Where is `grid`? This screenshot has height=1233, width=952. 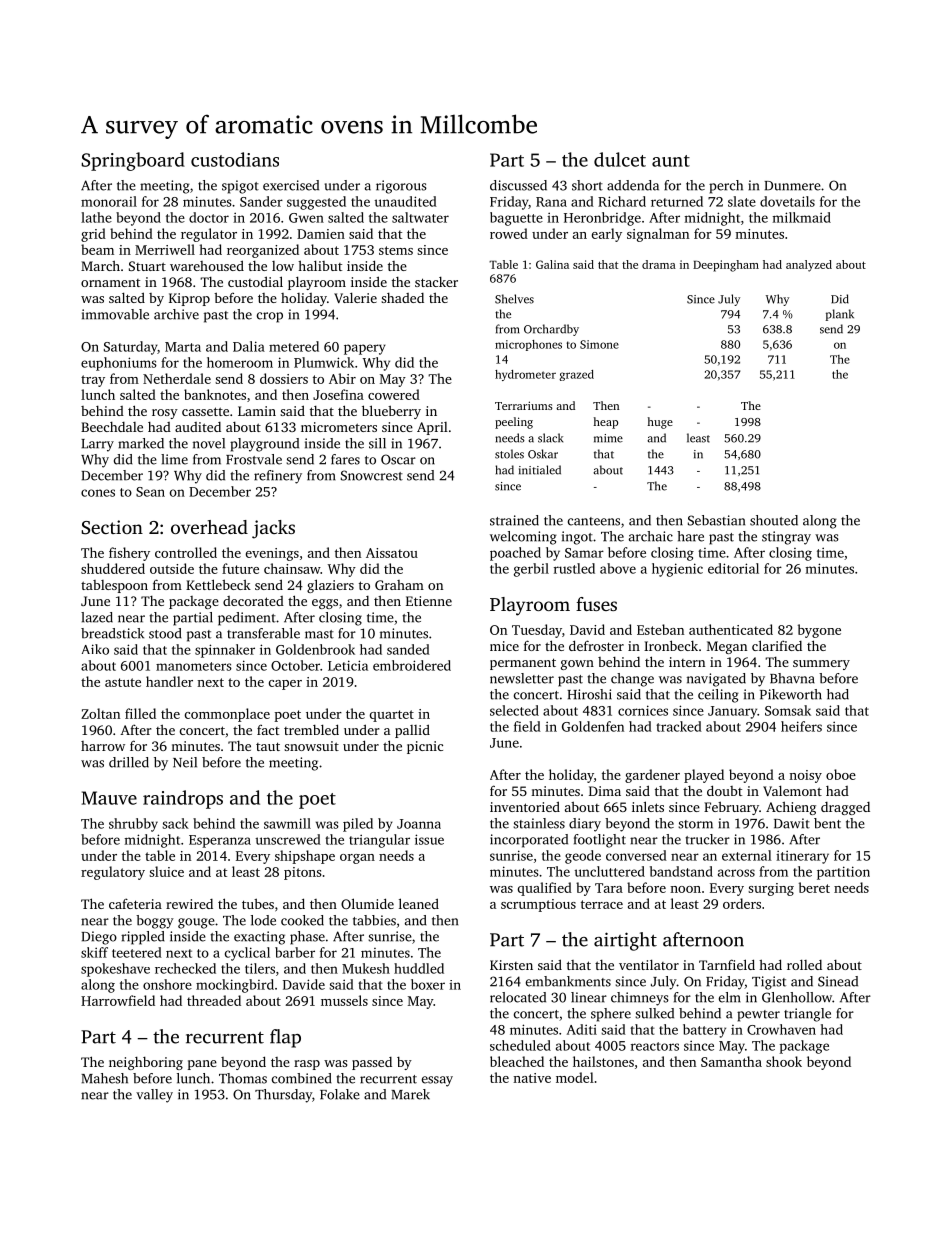
grid is located at coordinates (93, 235).
